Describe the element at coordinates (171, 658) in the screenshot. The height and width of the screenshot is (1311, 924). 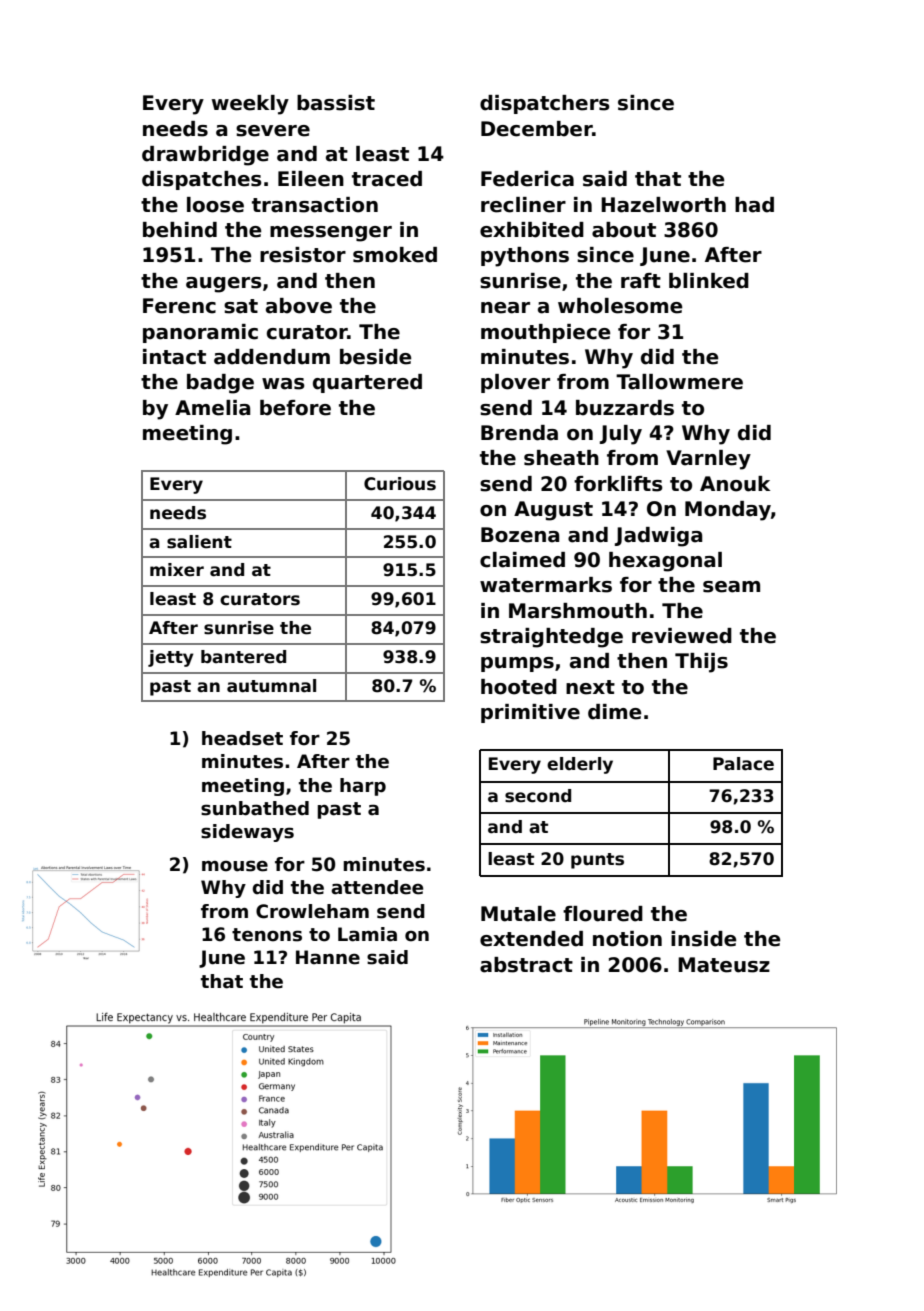
I see `jetty` at that location.
